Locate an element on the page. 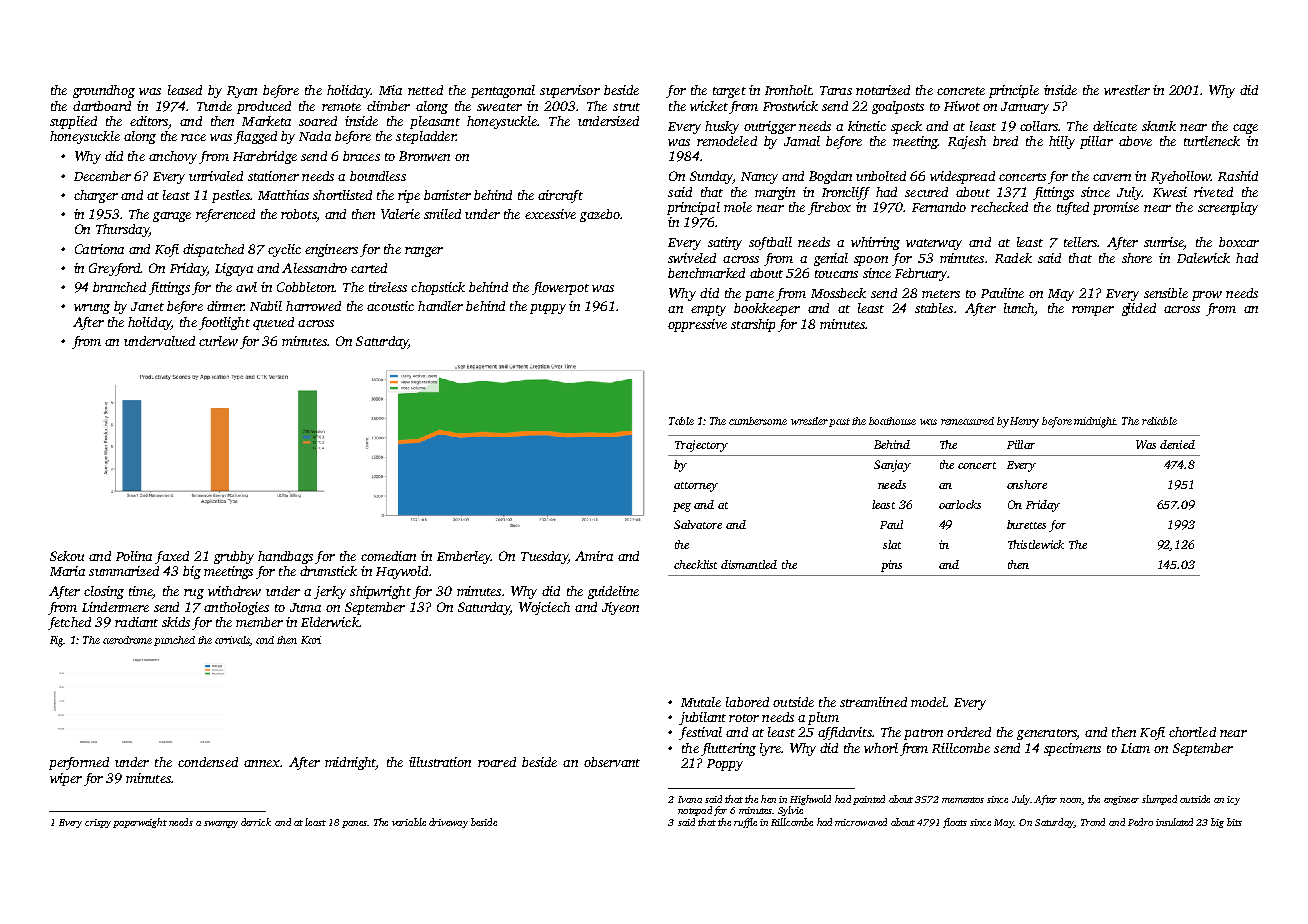 The height and width of the image is (924, 1308). Thistlewick is located at coordinates (1036, 544).
